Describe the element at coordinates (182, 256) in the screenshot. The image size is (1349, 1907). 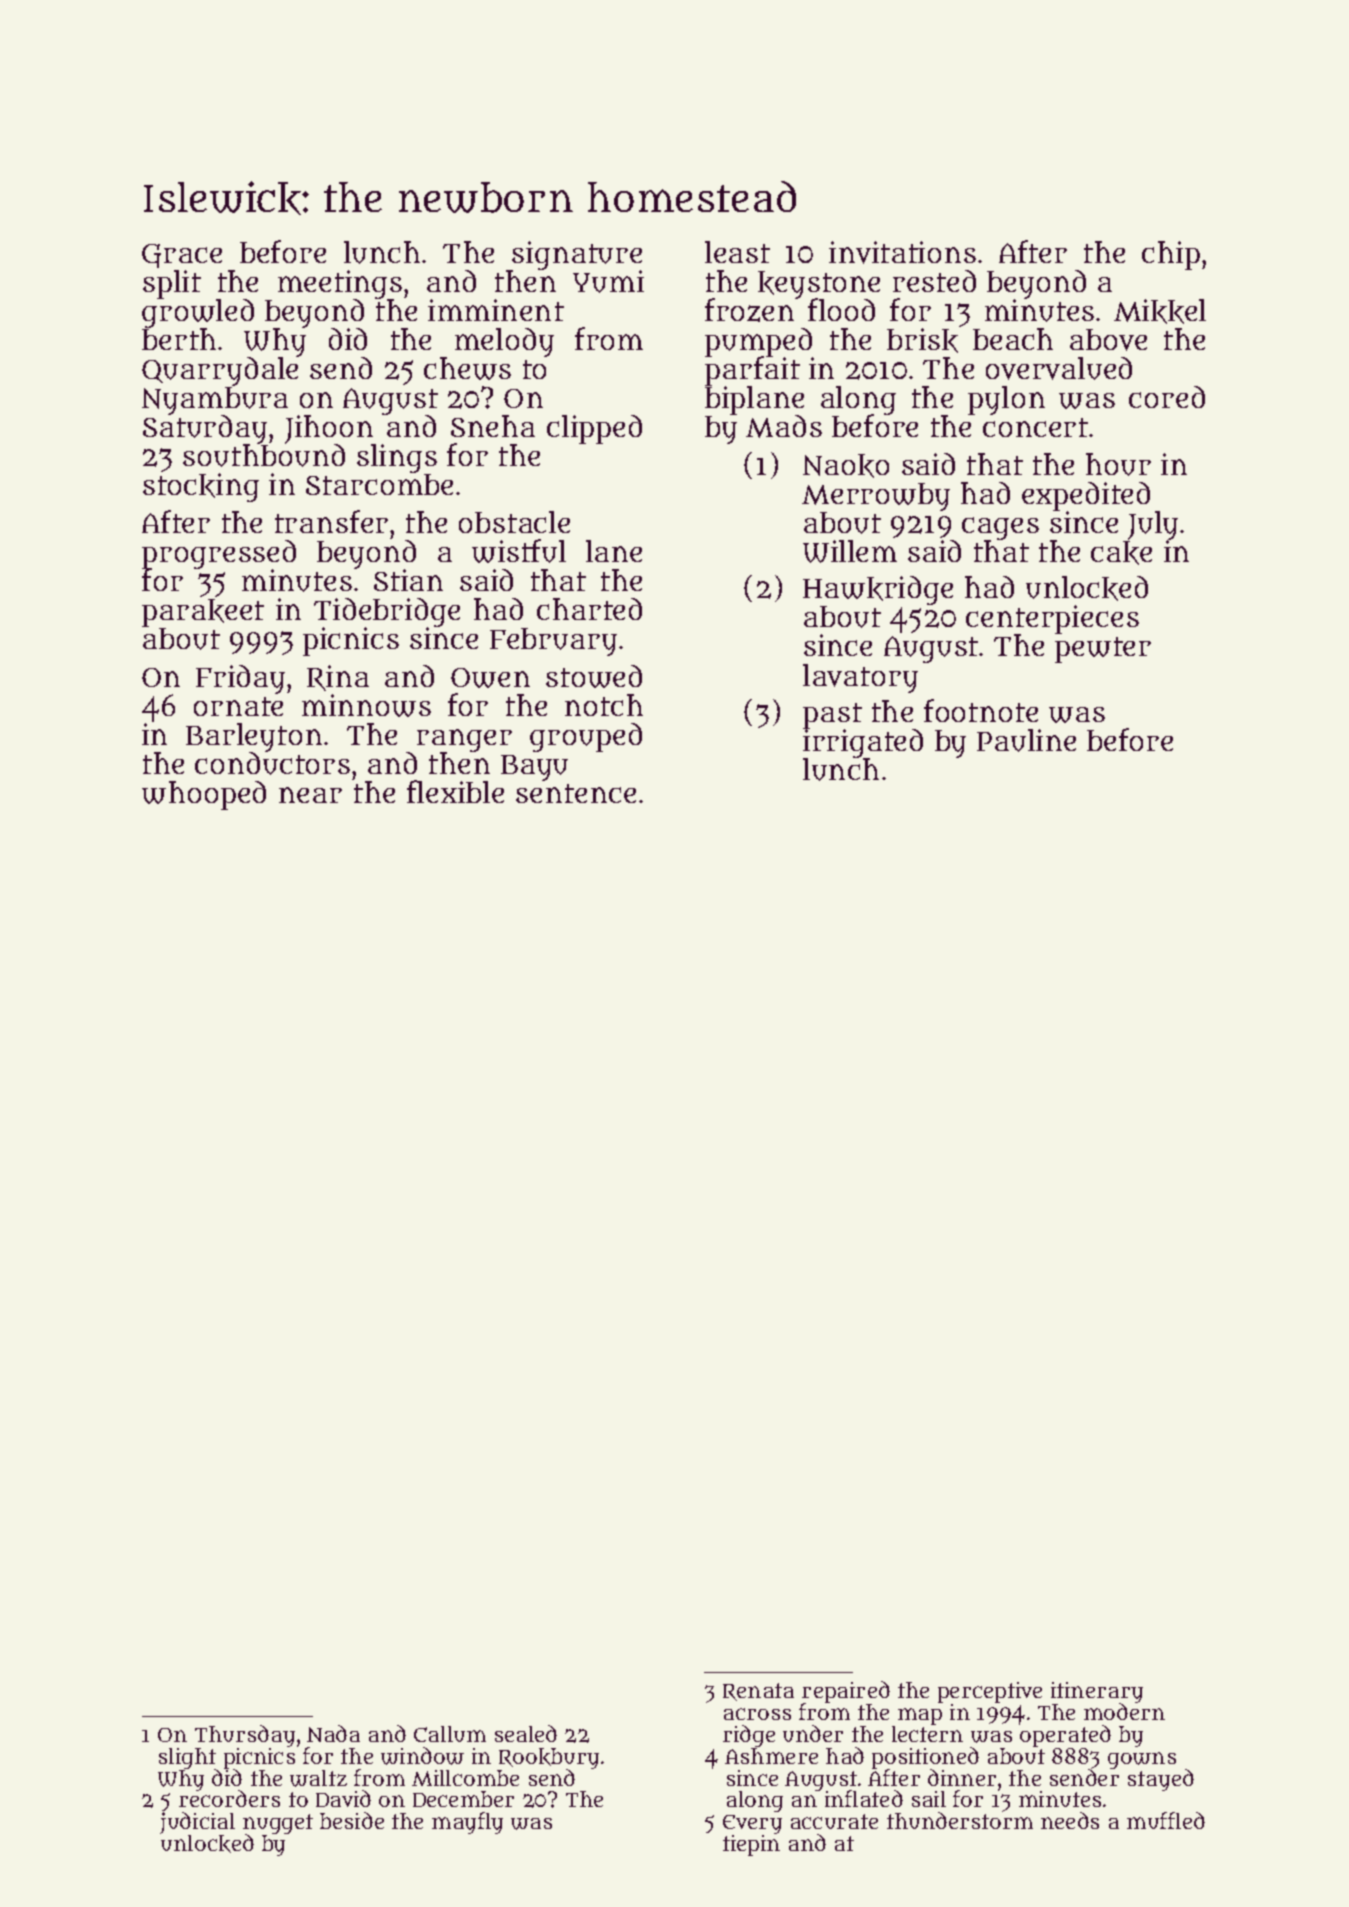
I see `Grace` at that location.
